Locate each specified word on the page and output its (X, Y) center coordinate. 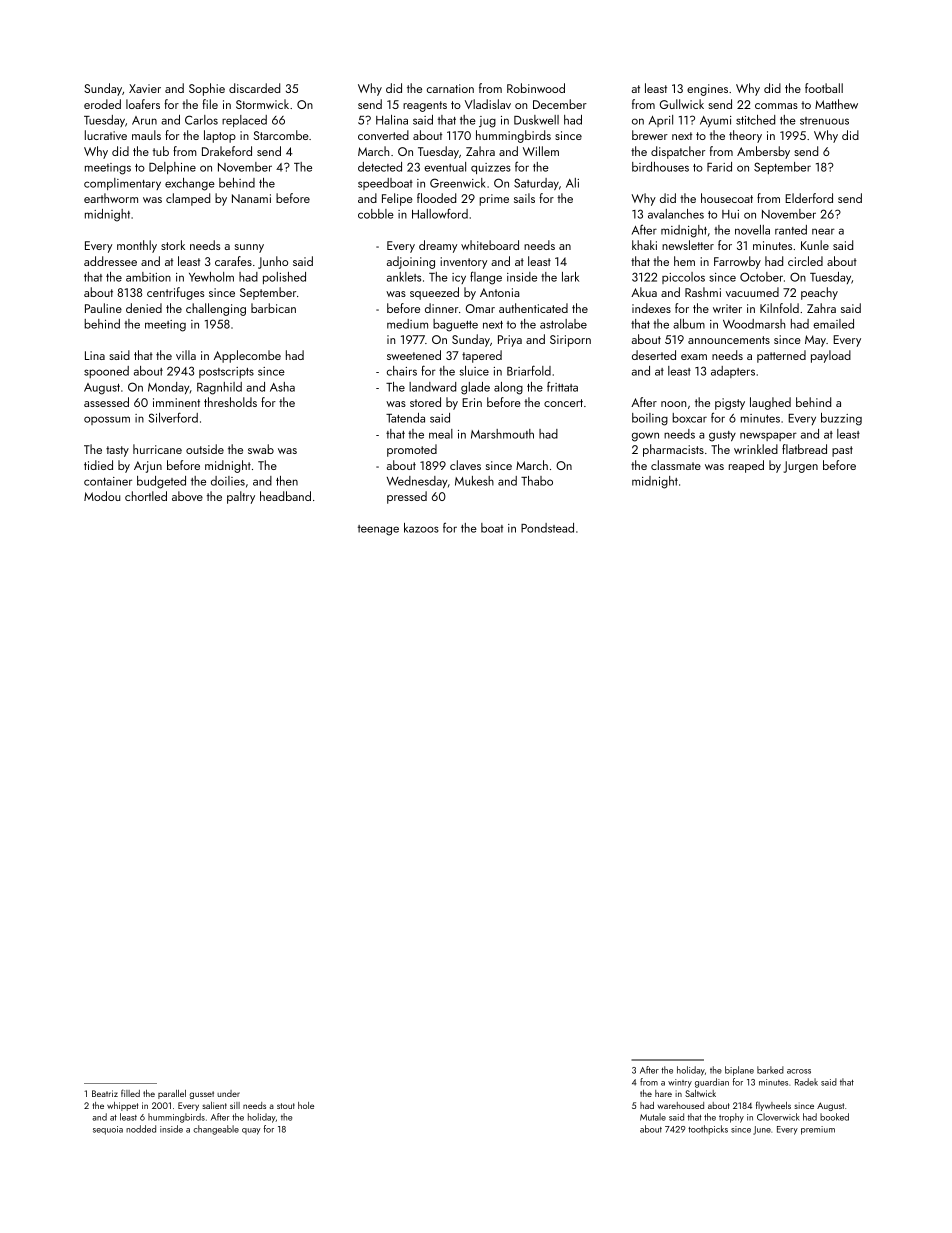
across (799, 1071)
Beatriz (105, 1093)
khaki (644, 245)
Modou (102, 496)
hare (663, 1093)
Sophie (207, 89)
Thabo (537, 481)
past (842, 451)
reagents (425, 106)
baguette (455, 325)
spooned (106, 372)
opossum (107, 420)
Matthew (836, 104)
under (228, 1093)
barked (770, 1070)
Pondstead (547, 528)
